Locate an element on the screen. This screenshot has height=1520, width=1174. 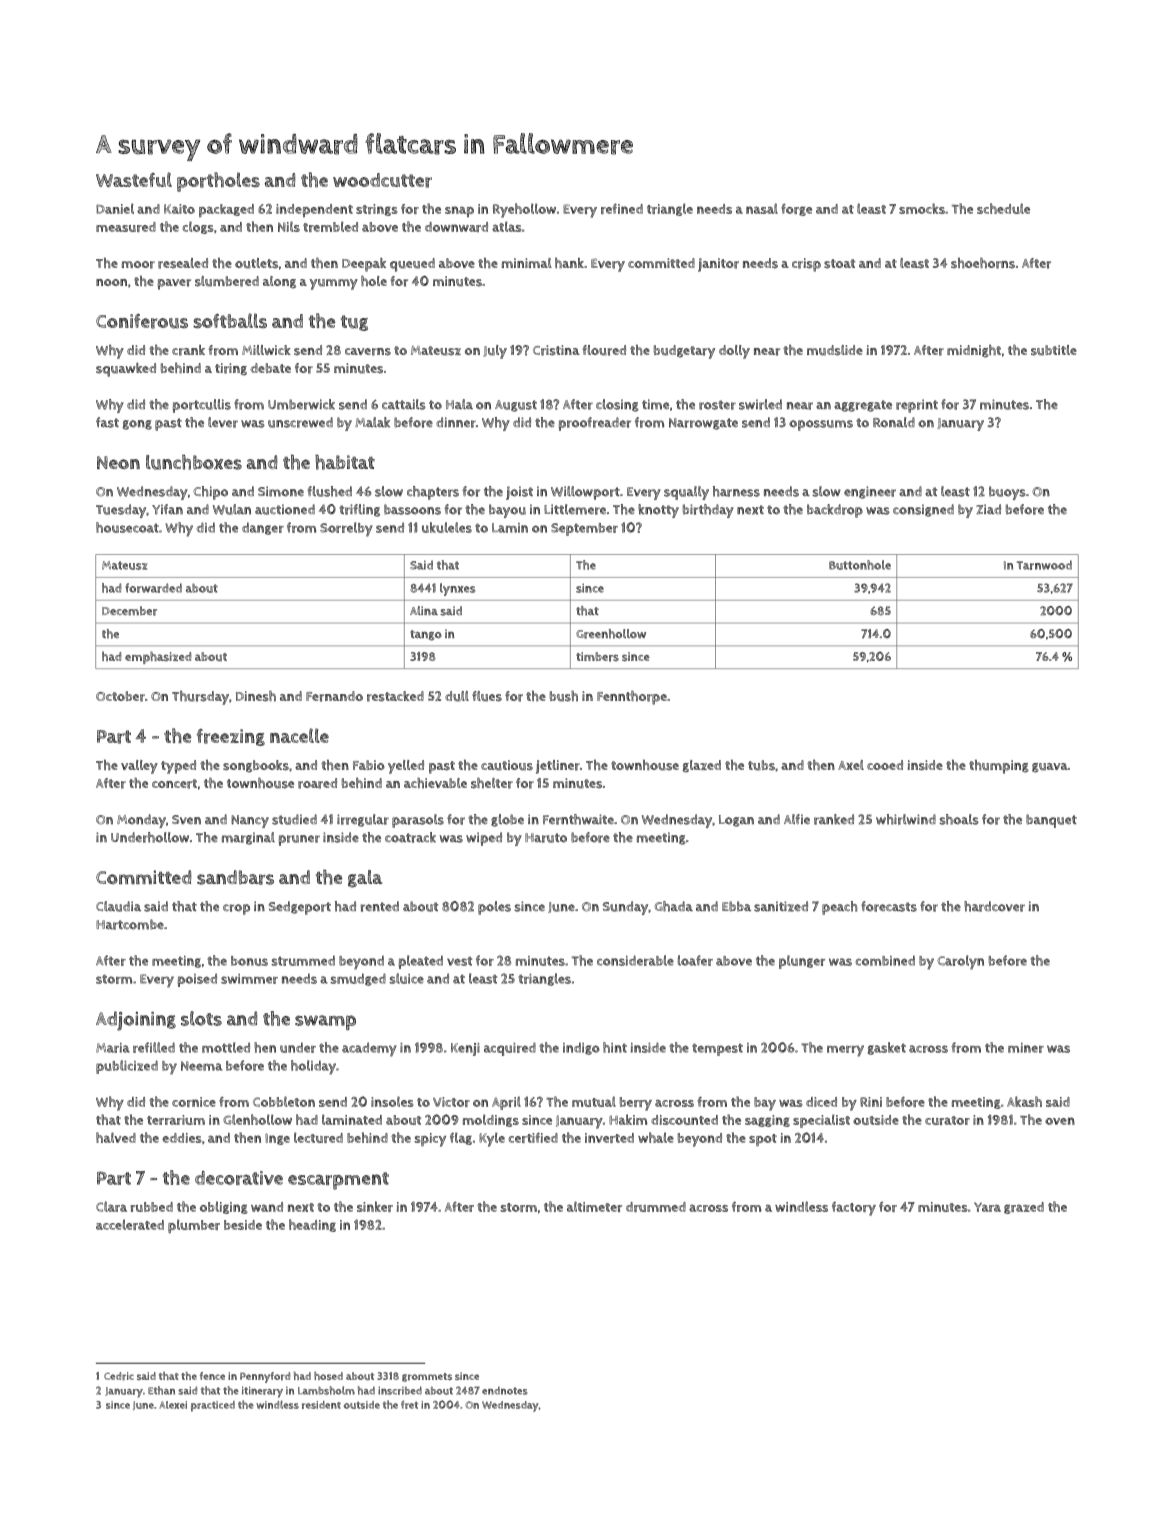
accelerated is located at coordinates (130, 1224).
